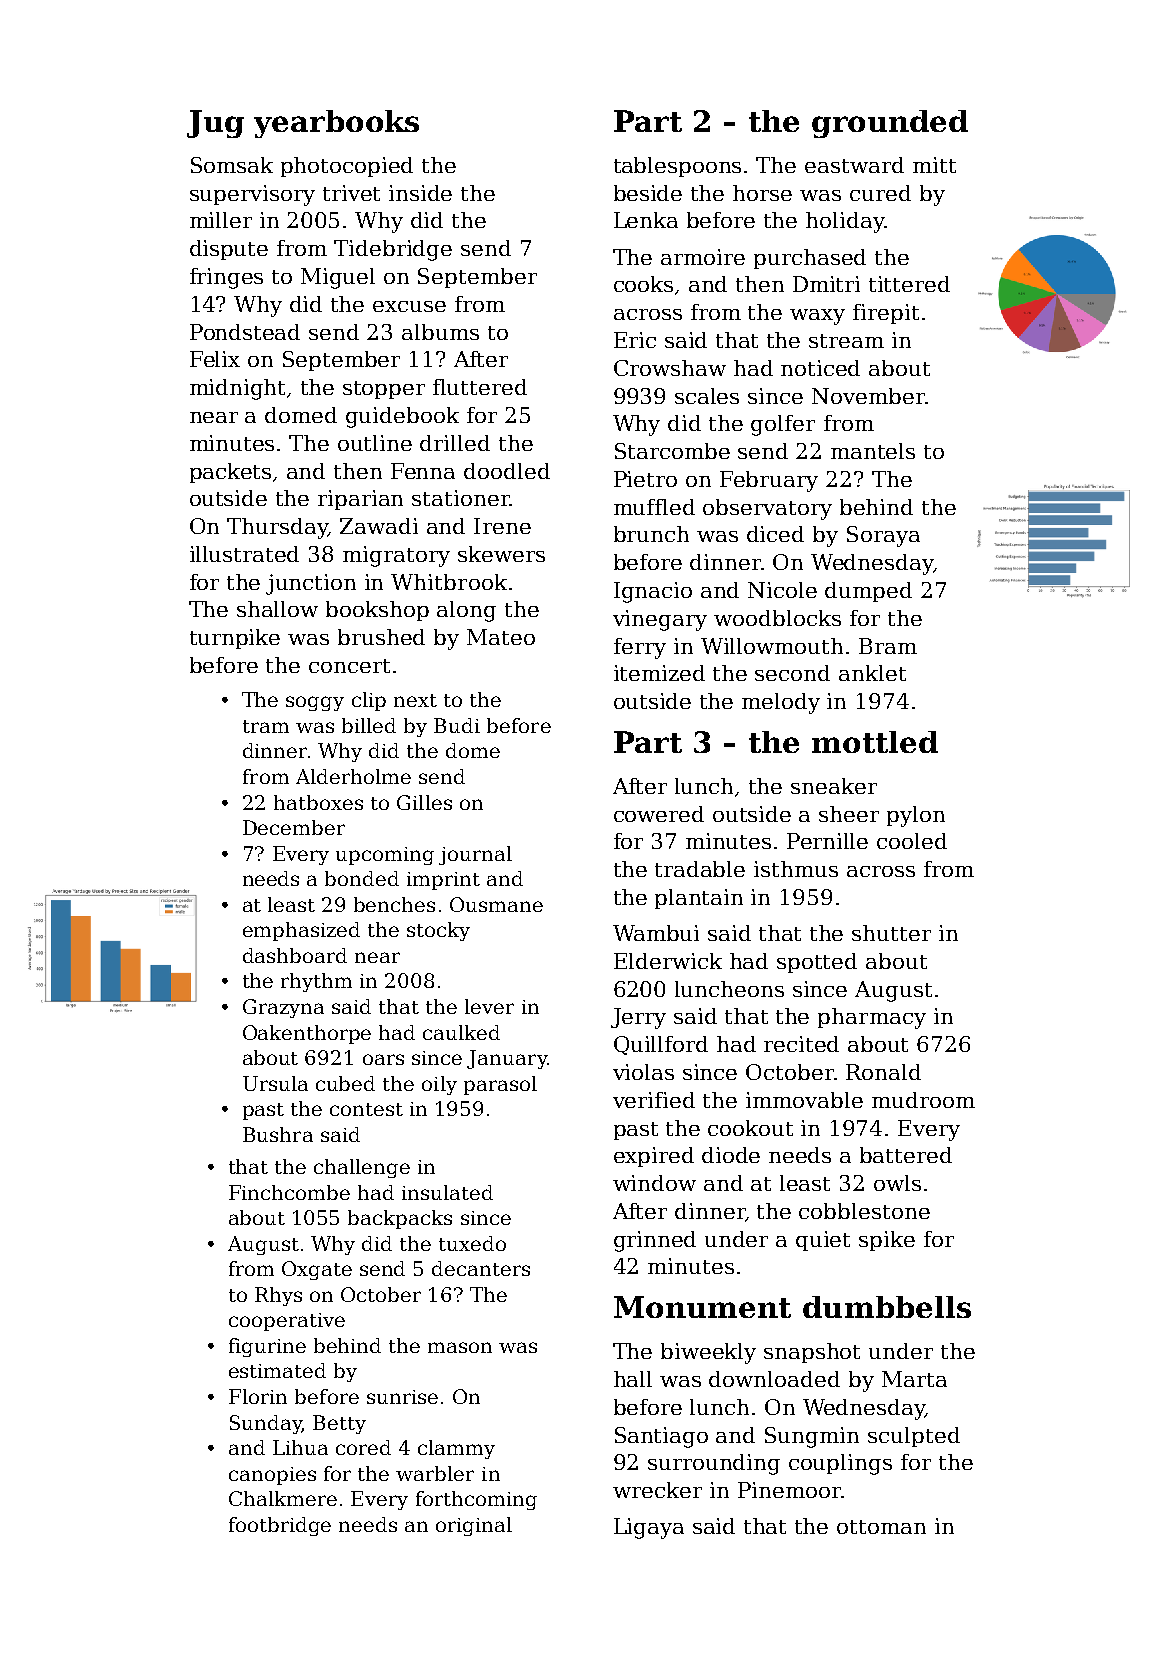  Describe the element at coordinates (349, 666) in the screenshot. I see `concert` at that location.
